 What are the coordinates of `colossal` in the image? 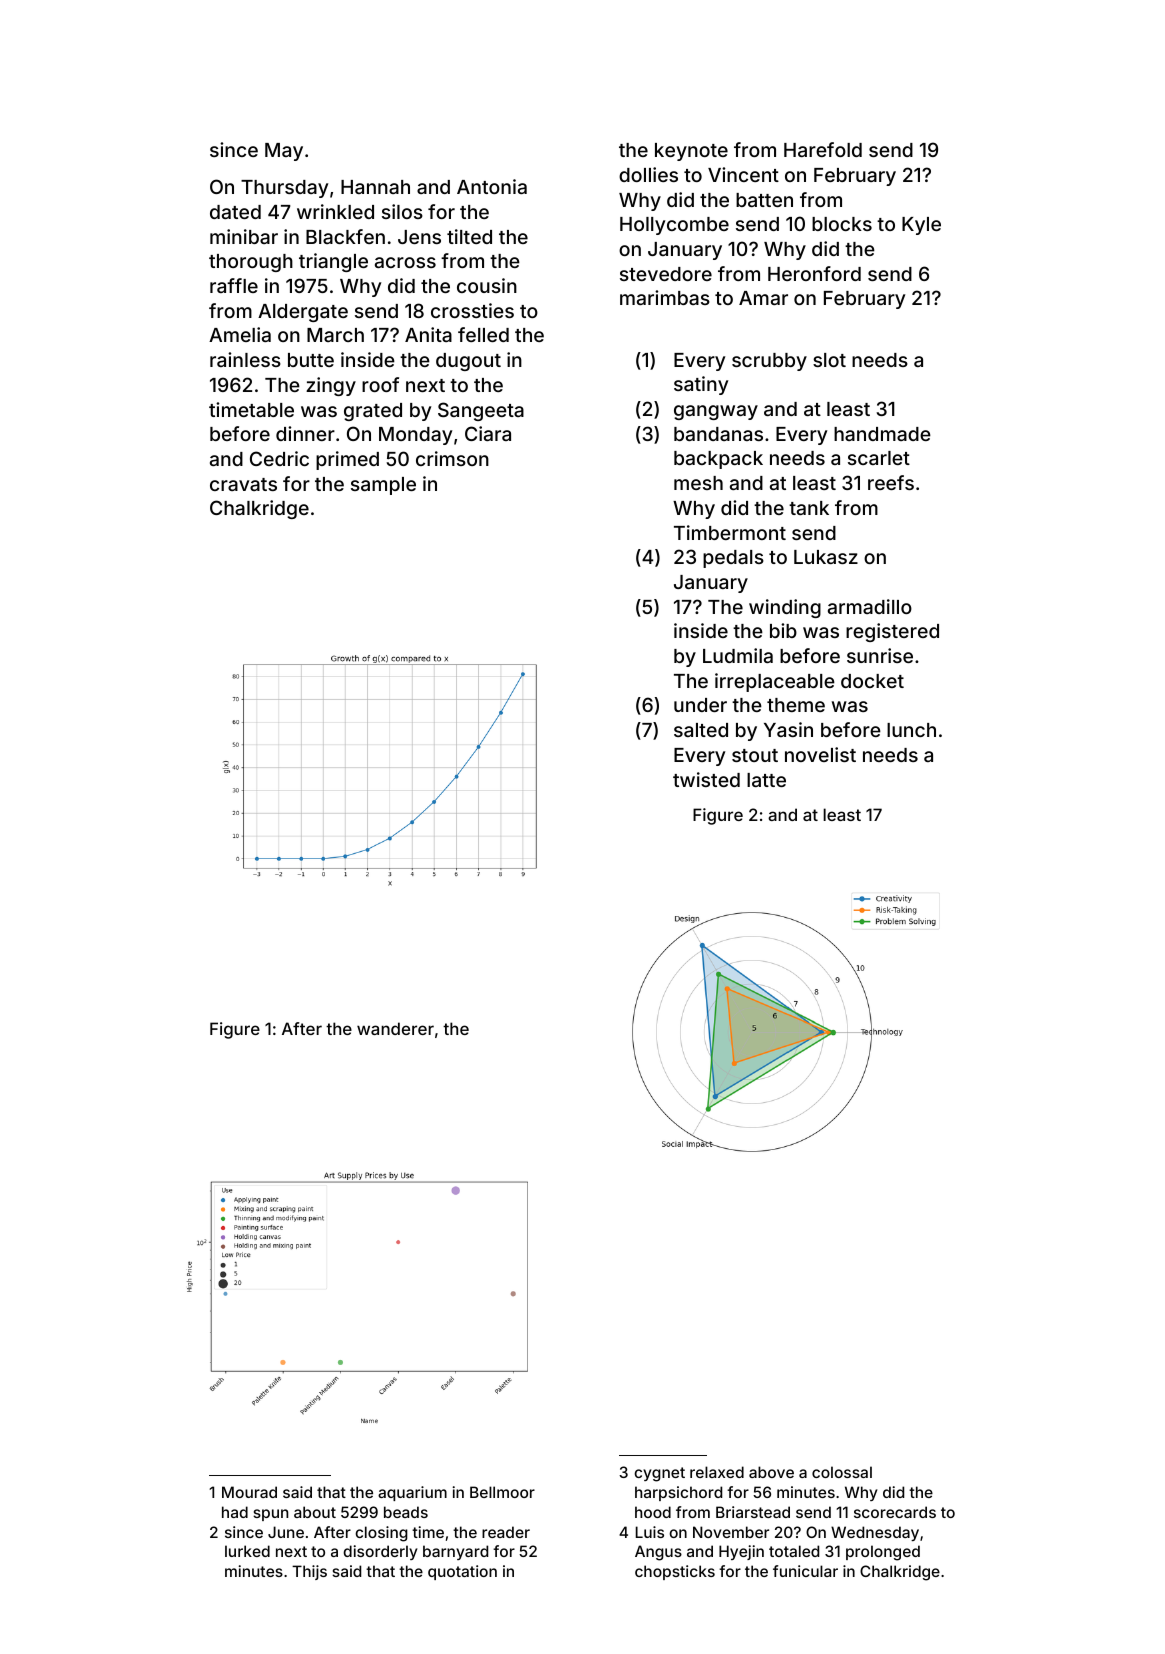 It's located at (842, 1472).
